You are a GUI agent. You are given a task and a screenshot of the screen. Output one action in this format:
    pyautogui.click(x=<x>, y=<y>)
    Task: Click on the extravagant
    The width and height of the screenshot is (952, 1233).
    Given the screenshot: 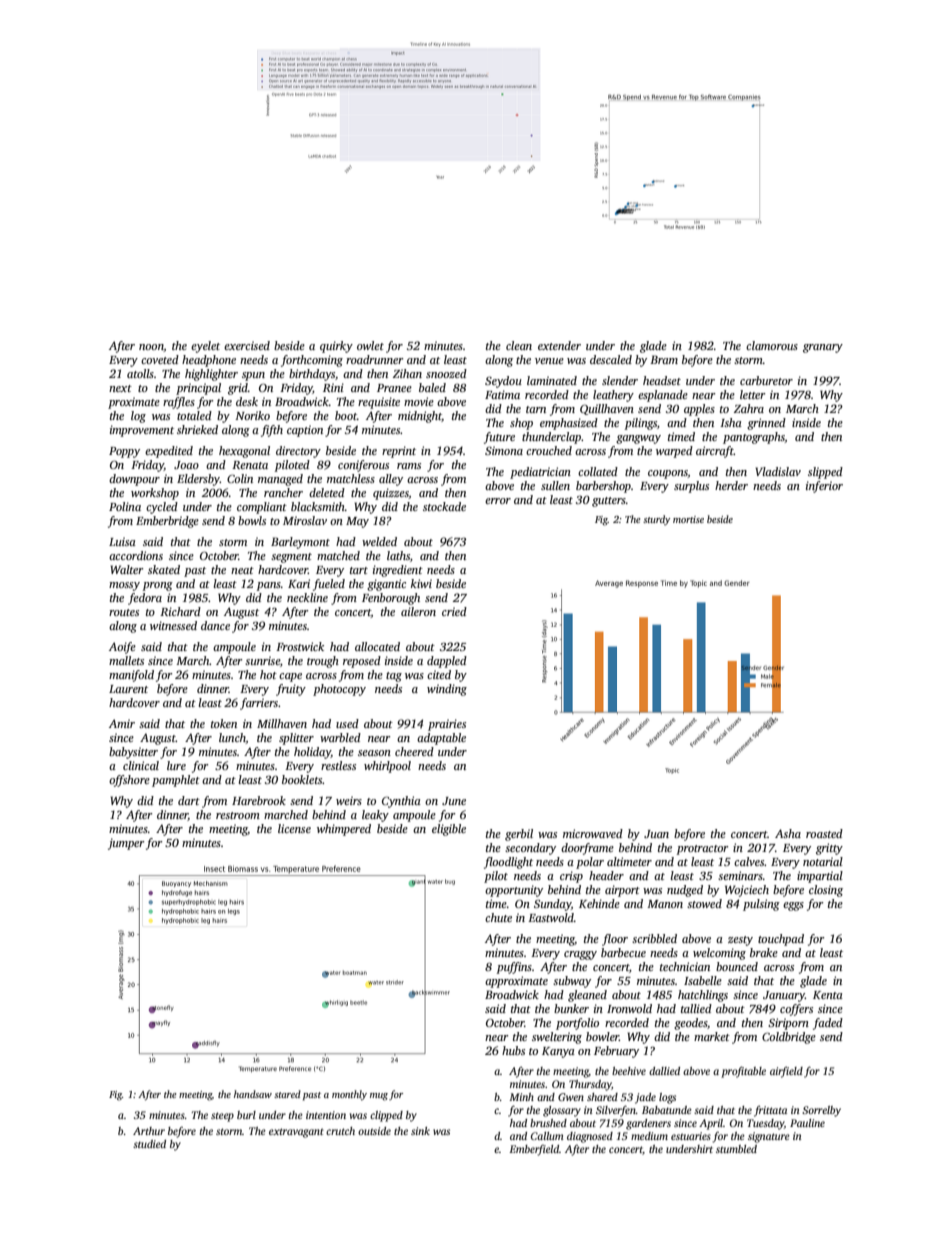 What is the action you would take?
    pyautogui.click(x=296, y=1133)
